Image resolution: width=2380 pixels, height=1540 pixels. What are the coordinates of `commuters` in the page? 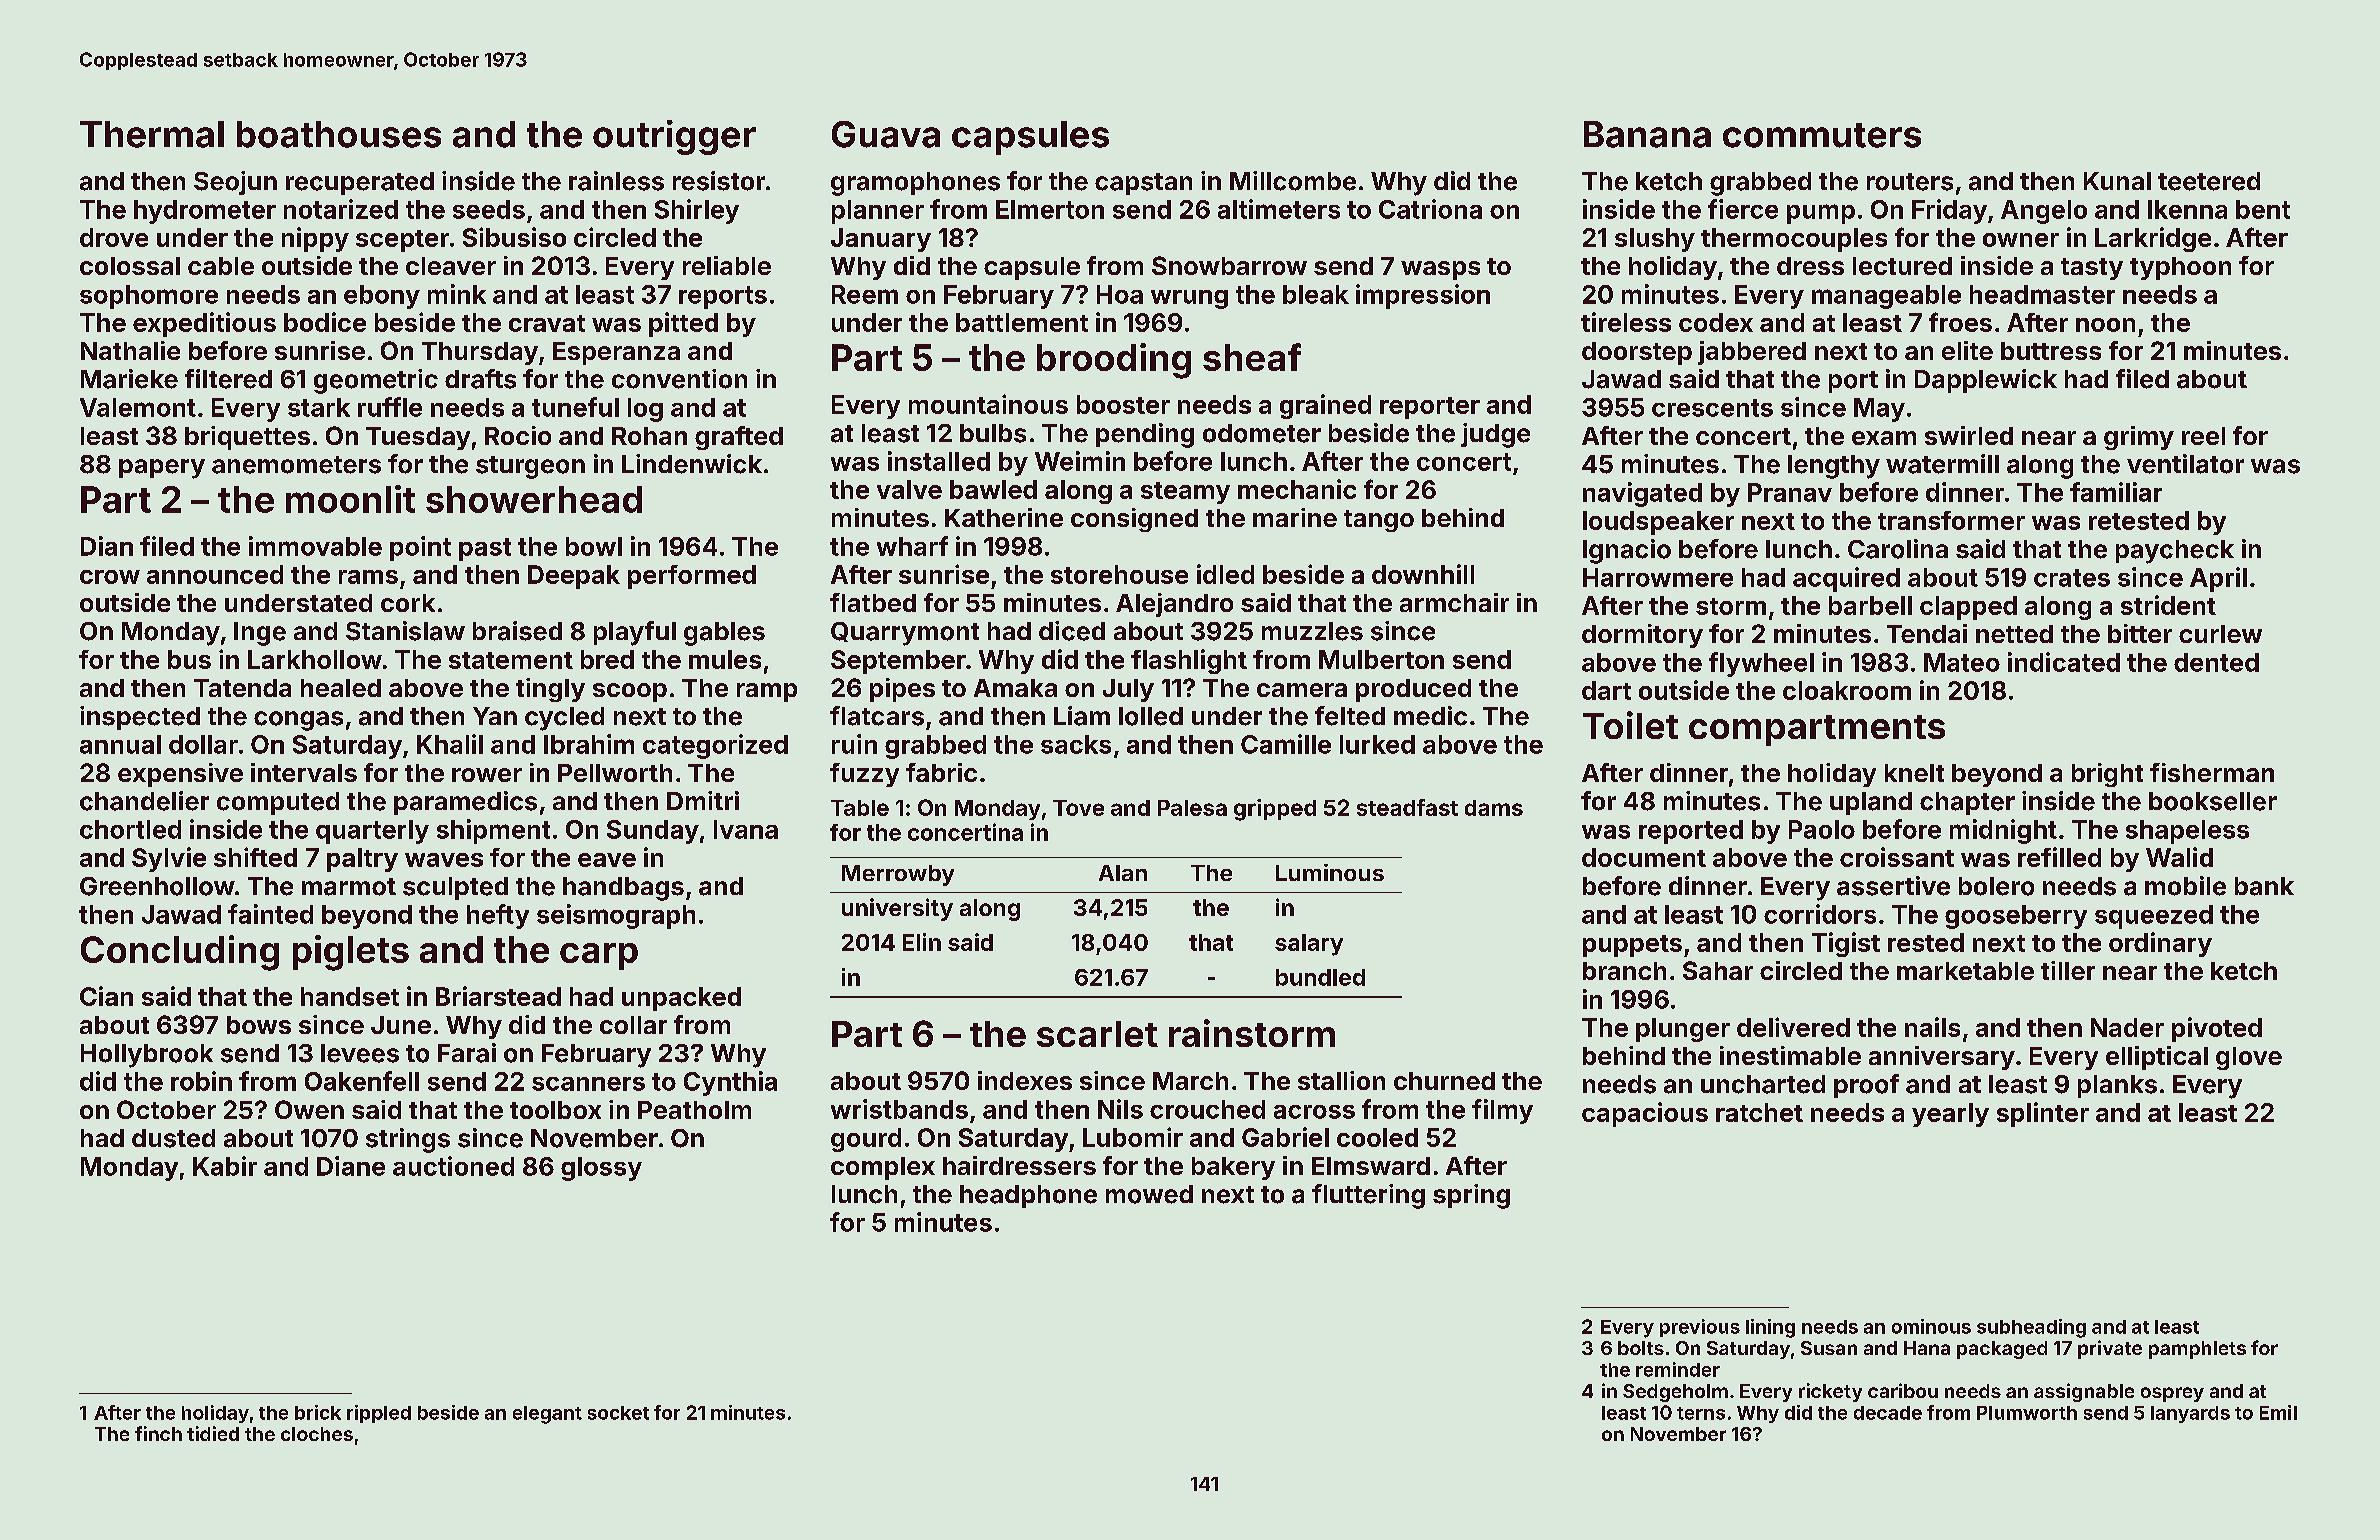 It's located at (1822, 135).
